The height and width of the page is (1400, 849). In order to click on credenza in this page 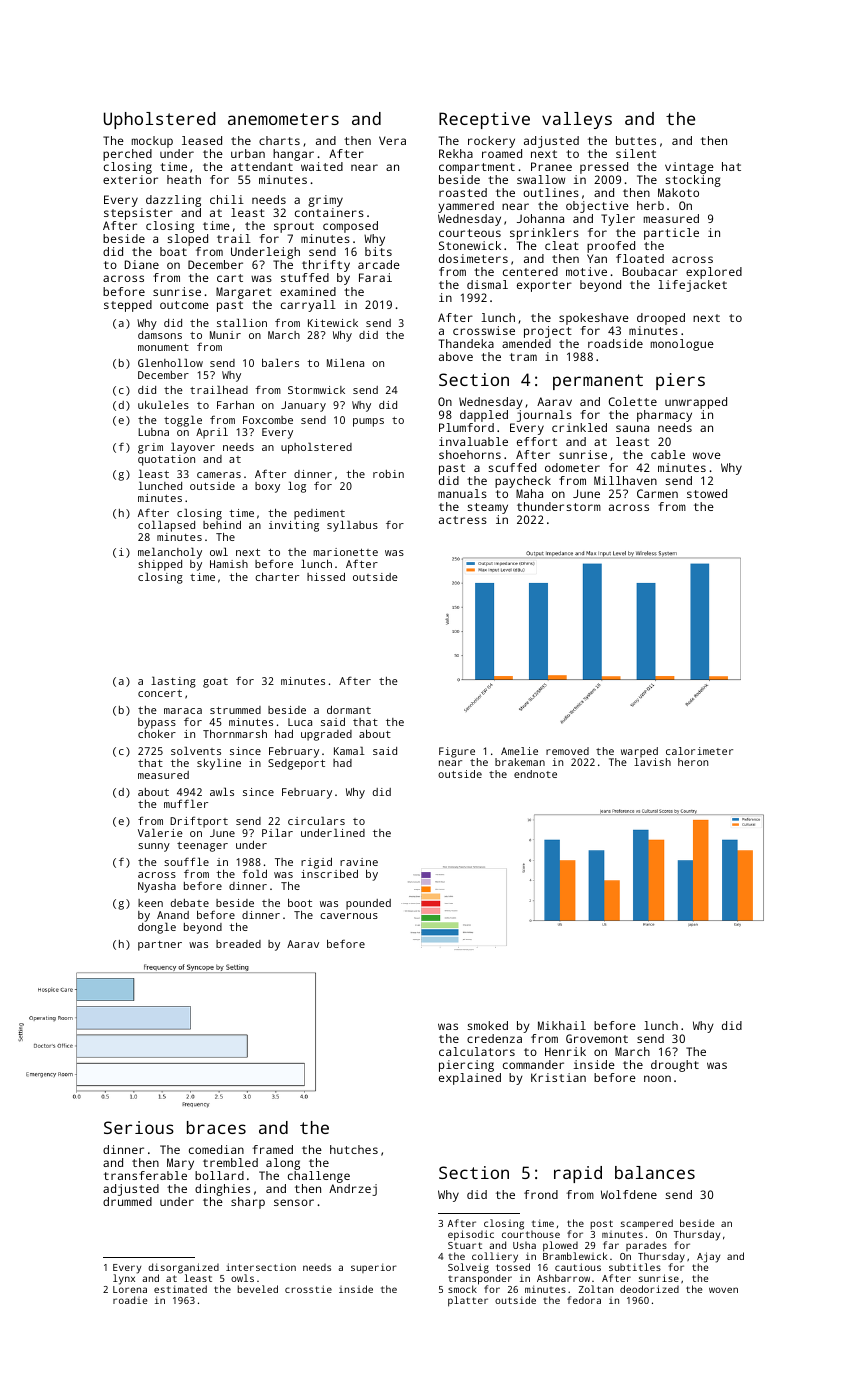, I will do `click(494, 1038)`.
